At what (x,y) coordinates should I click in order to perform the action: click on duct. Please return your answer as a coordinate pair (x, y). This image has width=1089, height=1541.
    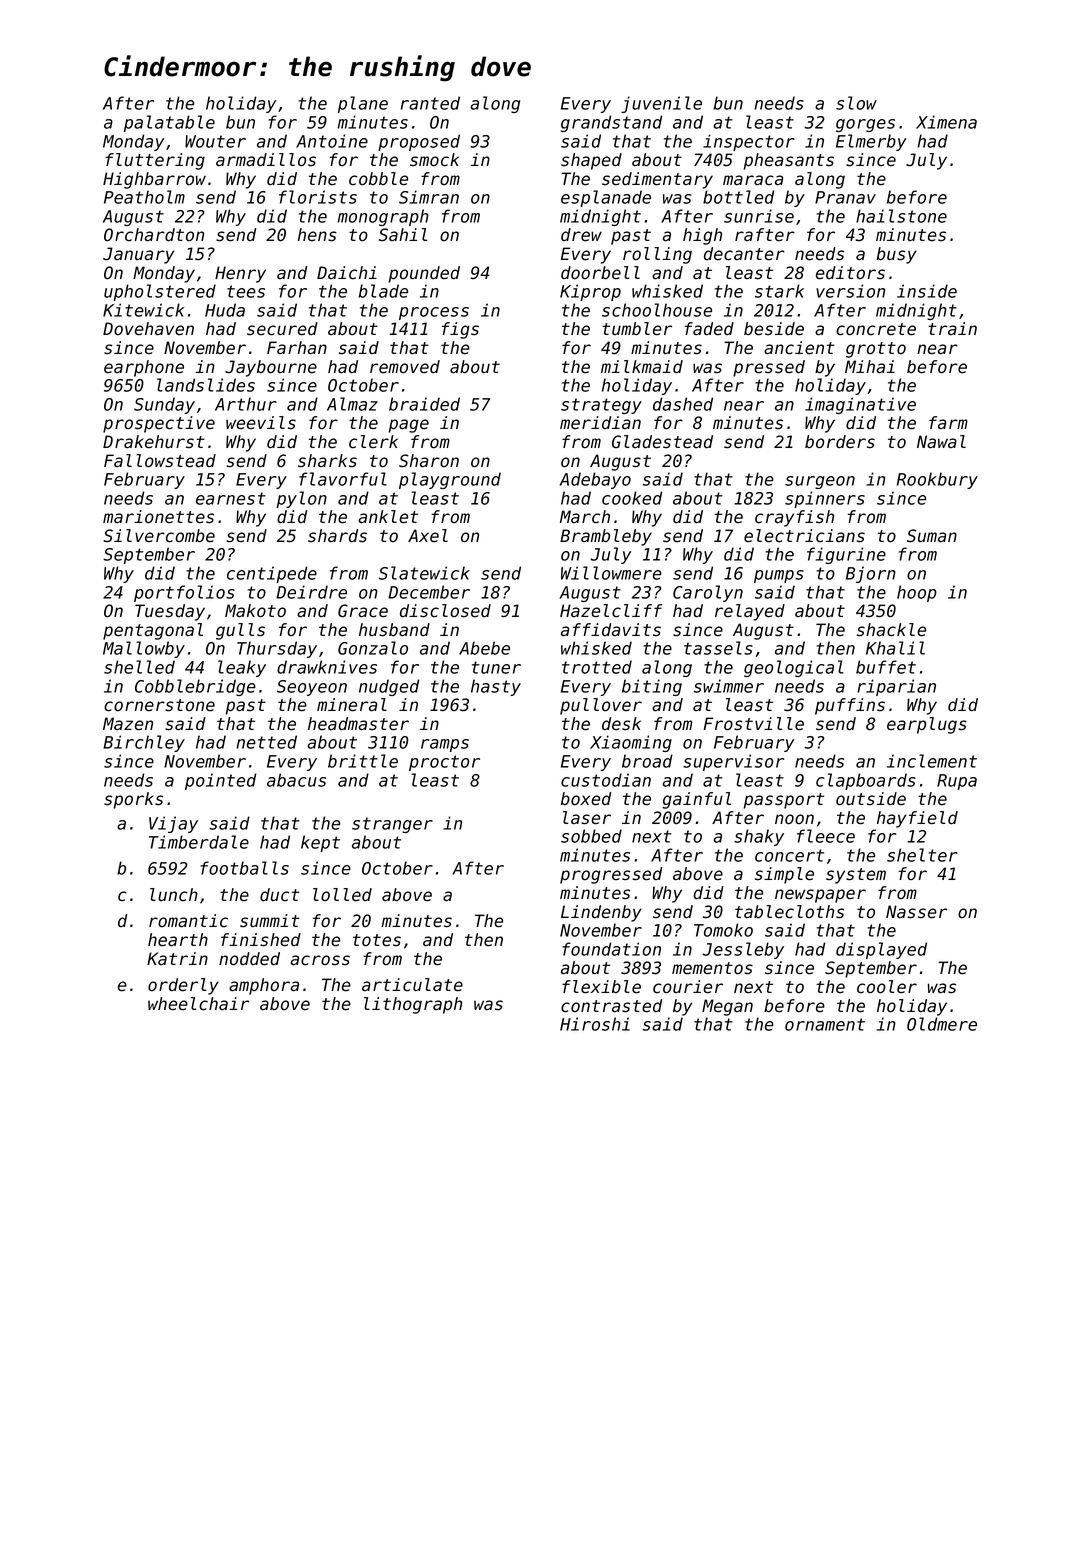
    Looking at the image, I should click on (280, 895).
